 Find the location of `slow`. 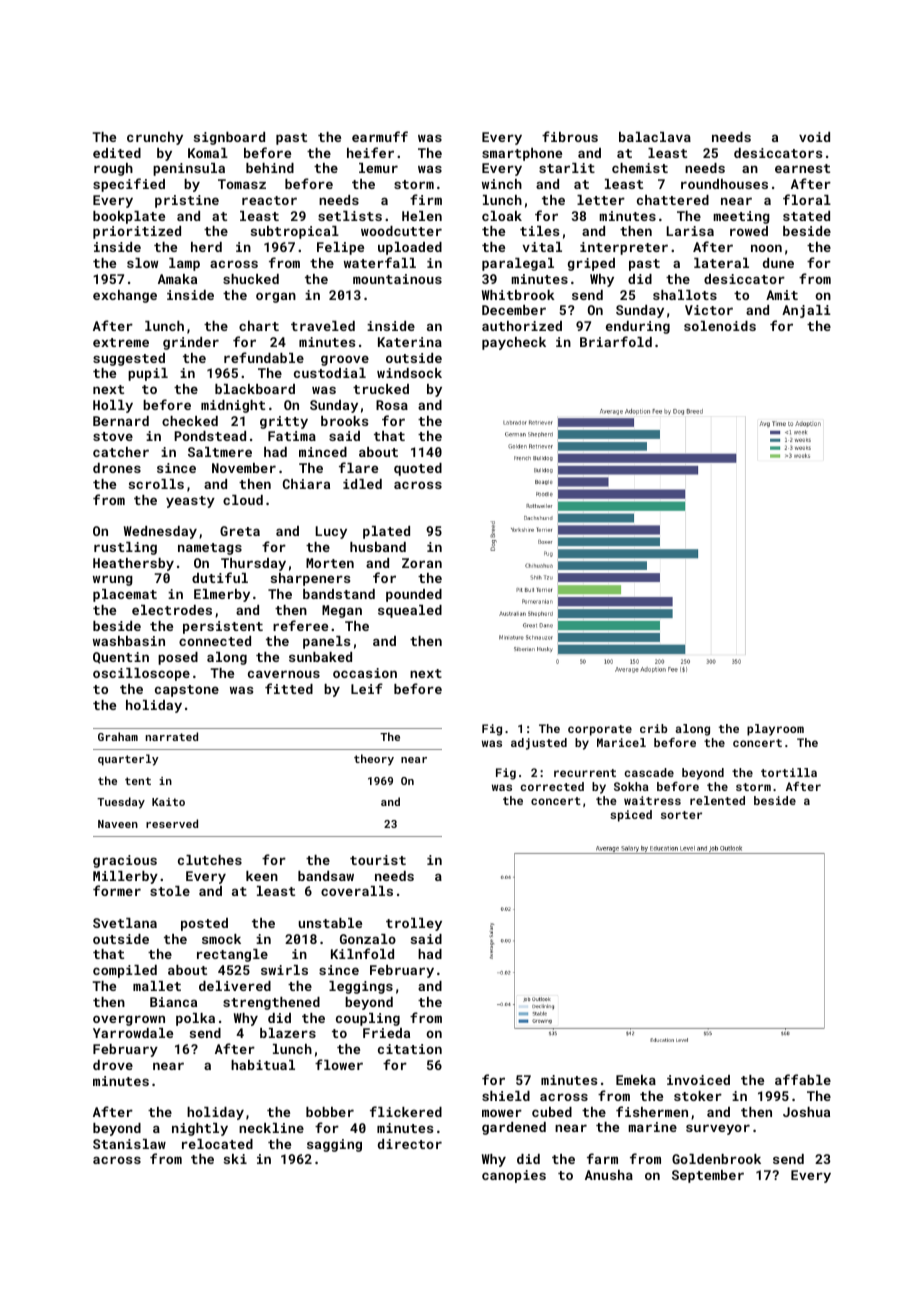

slow is located at coordinates (142, 263).
